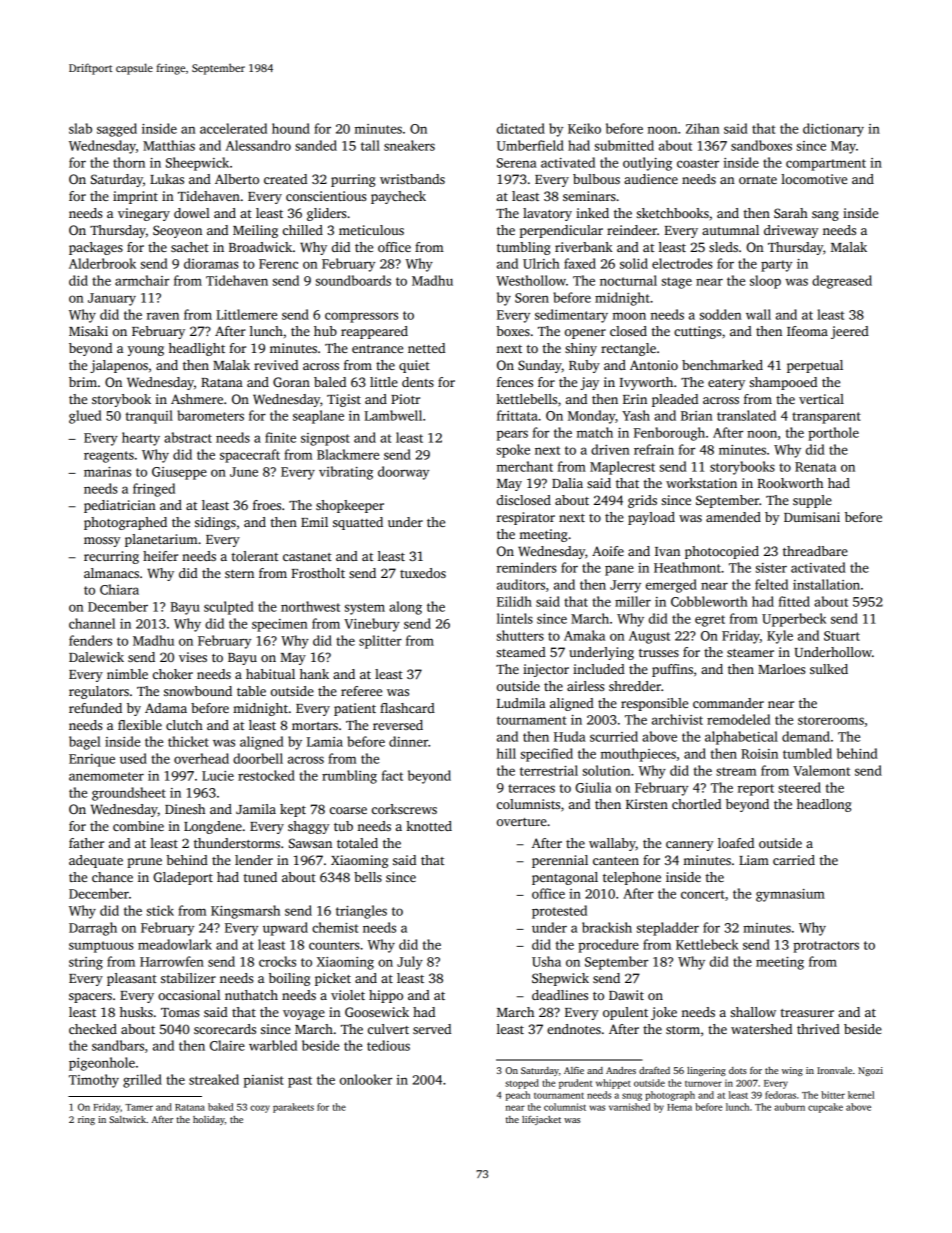 The image size is (952, 1233). Describe the element at coordinates (850, 332) in the screenshot. I see `jeered` at that location.
